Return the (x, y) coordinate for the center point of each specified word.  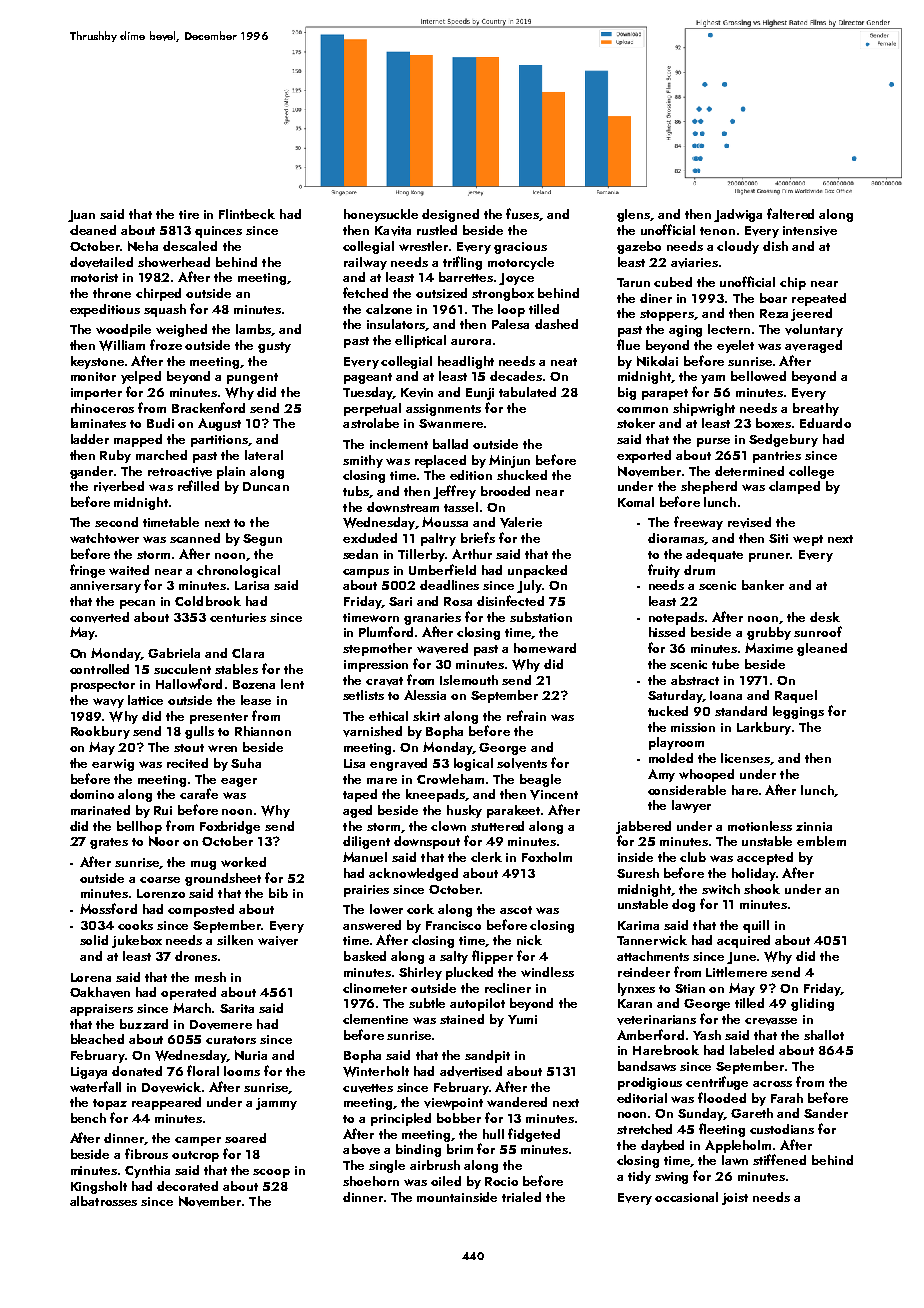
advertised (471, 1071)
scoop (271, 1173)
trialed (521, 1197)
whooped (706, 775)
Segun (262, 540)
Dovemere (221, 1025)
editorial (642, 1098)
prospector (103, 686)
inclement (399, 444)
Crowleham (450, 779)
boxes (773, 423)
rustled (437, 230)
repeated (819, 299)
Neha (143, 246)
